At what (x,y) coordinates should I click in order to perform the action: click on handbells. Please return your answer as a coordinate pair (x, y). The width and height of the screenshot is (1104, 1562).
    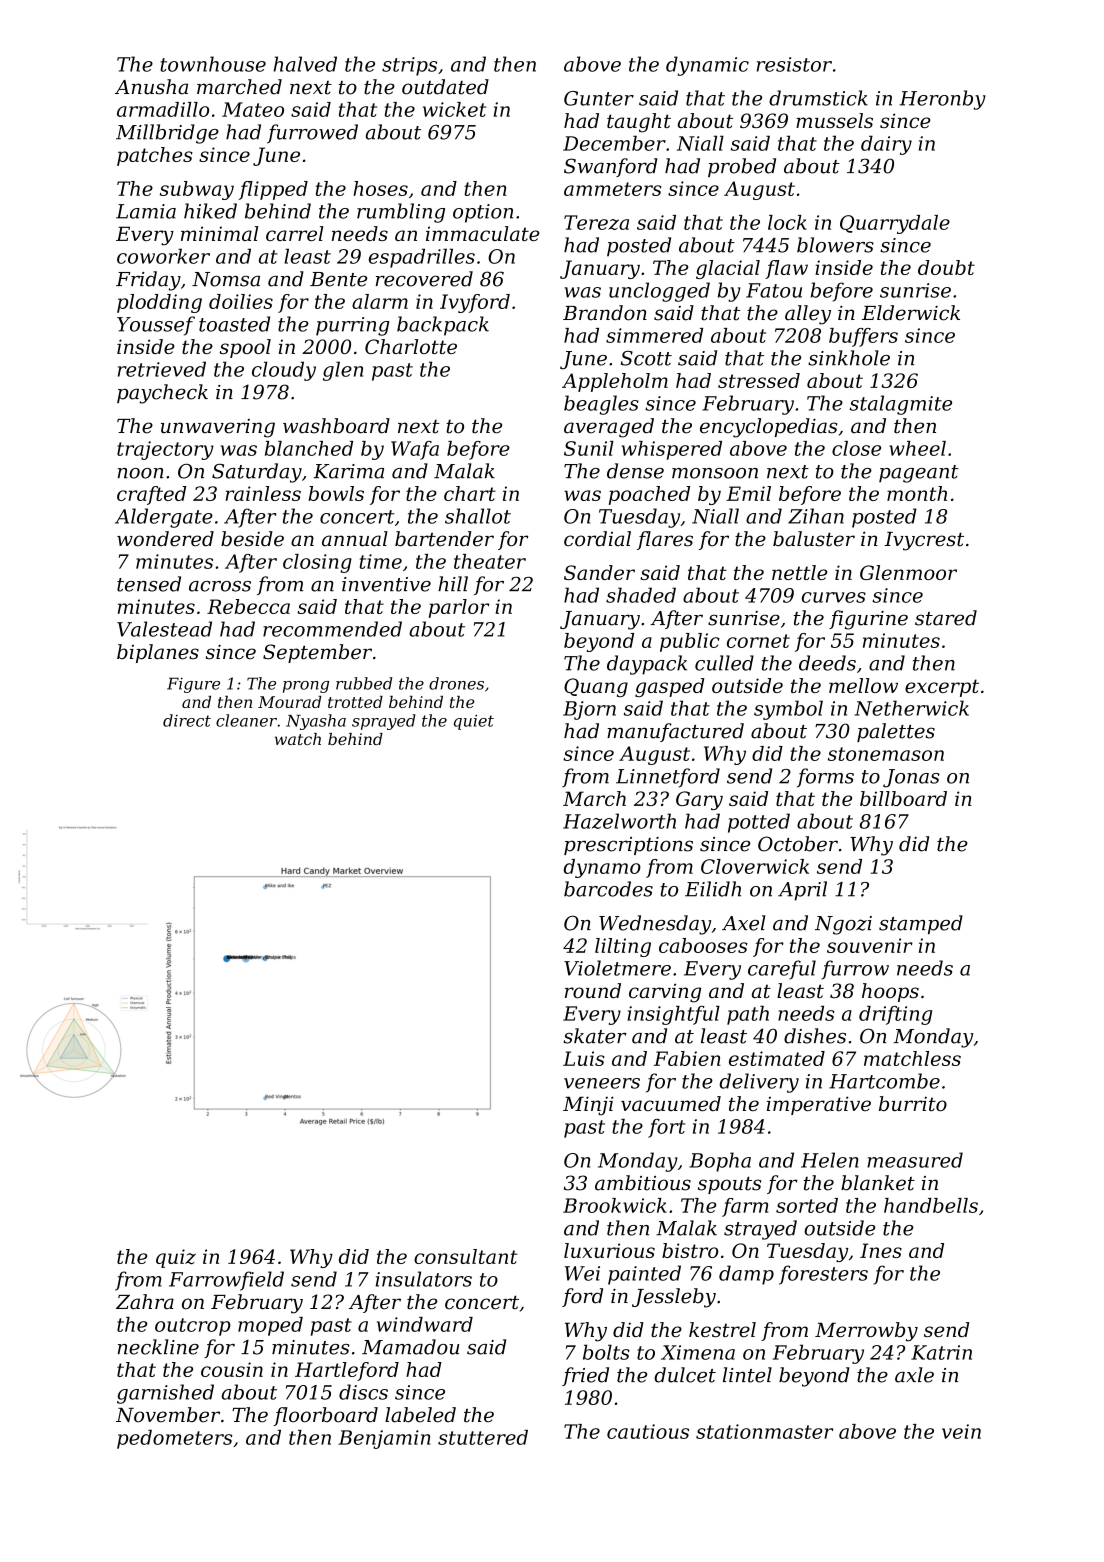
    Looking at the image, I should click on (931, 1205).
